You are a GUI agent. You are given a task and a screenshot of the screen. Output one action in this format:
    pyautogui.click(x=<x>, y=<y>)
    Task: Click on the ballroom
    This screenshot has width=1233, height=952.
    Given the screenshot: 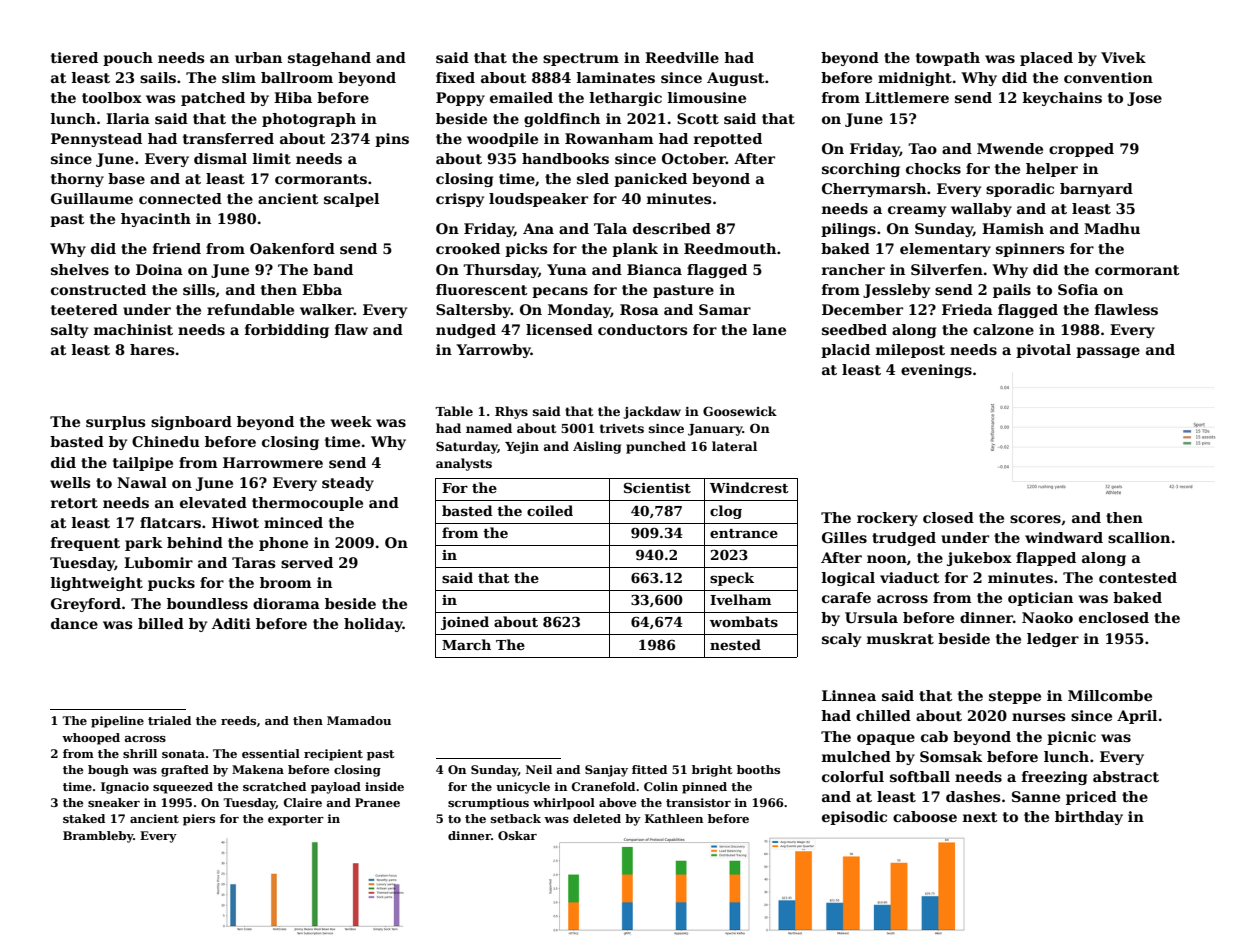 What is the action you would take?
    pyautogui.click(x=297, y=77)
